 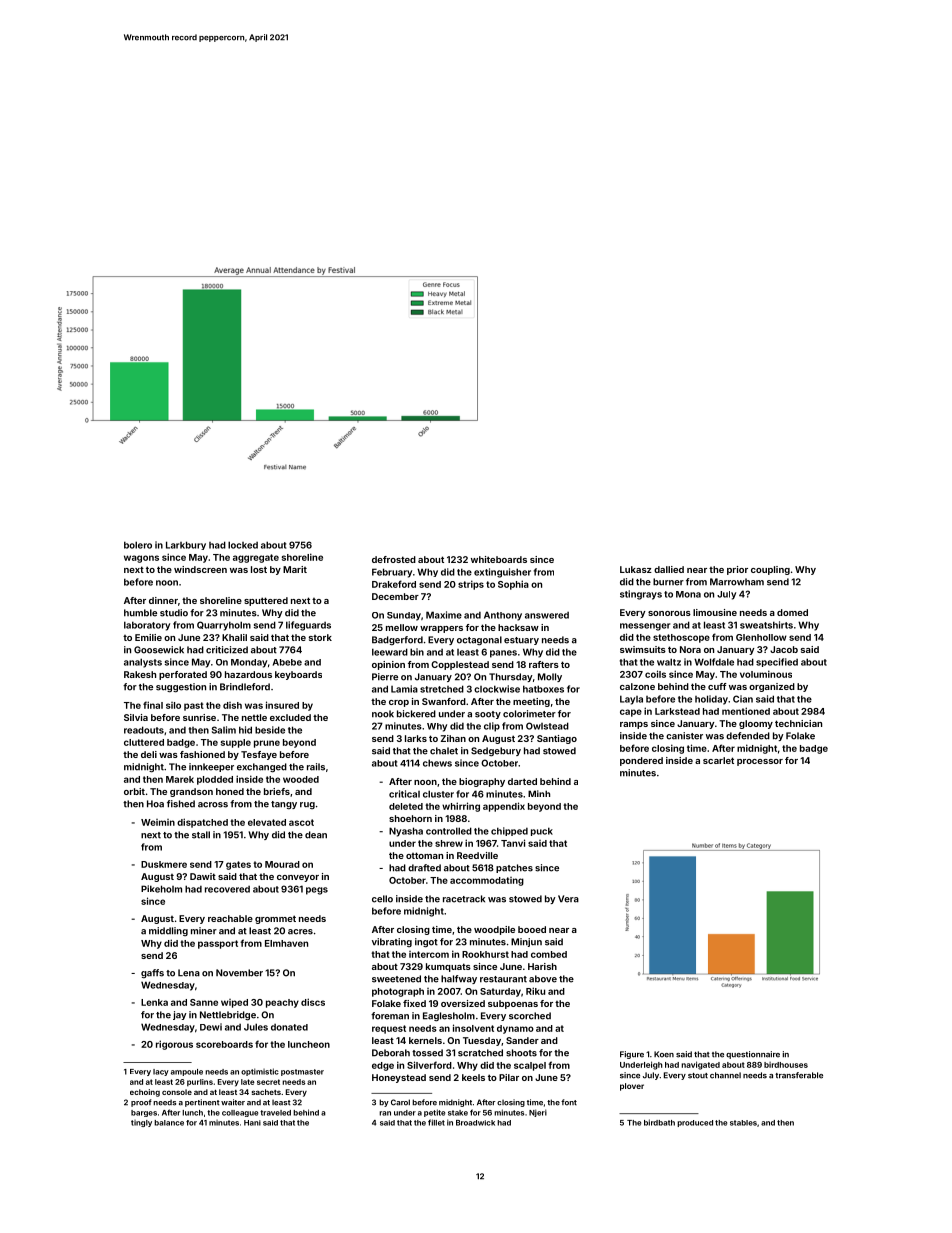 I want to click on above, so click(x=543, y=979).
